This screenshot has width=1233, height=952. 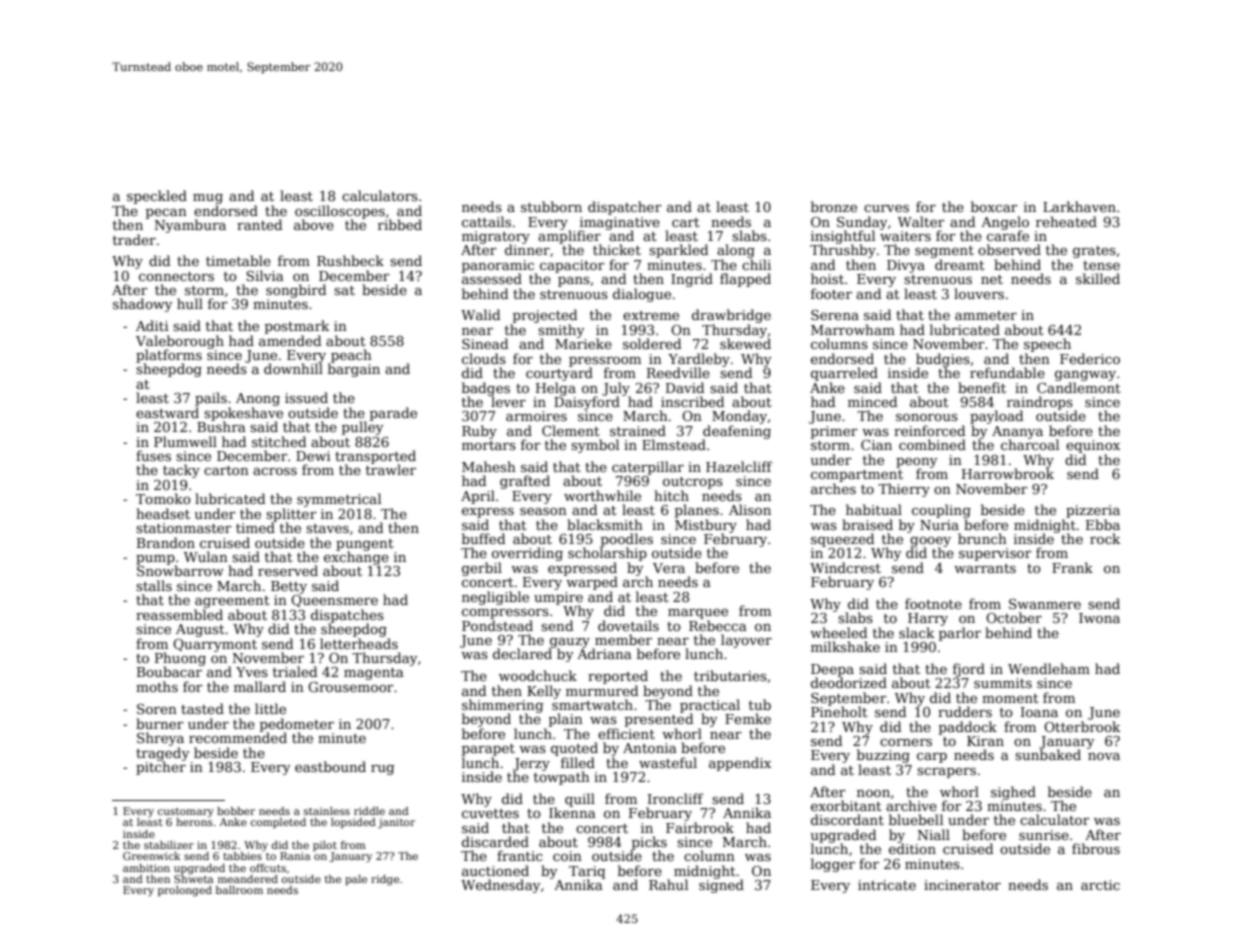 I want to click on Monday, so click(x=739, y=417).
